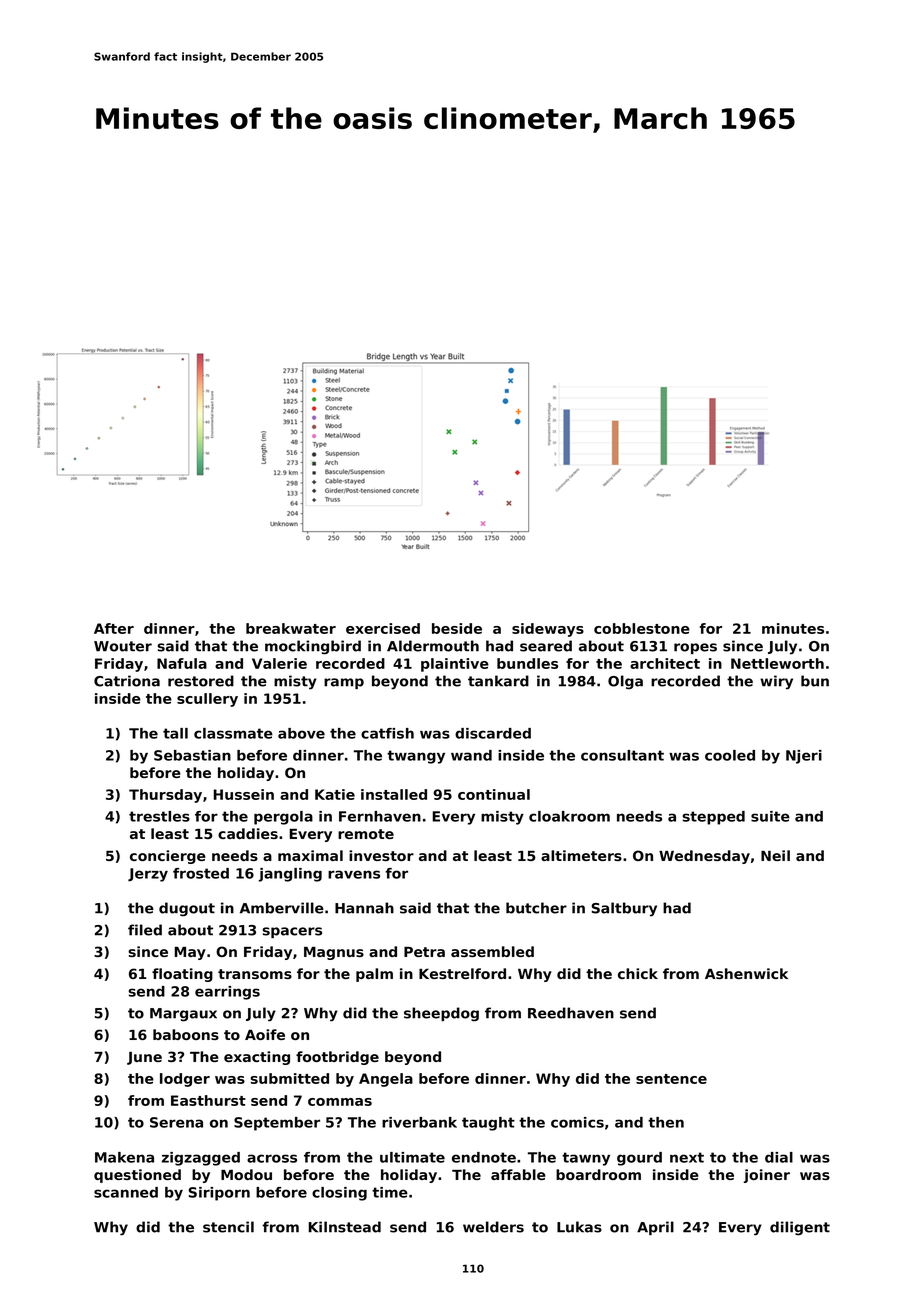  I want to click on Hussein, so click(244, 794).
